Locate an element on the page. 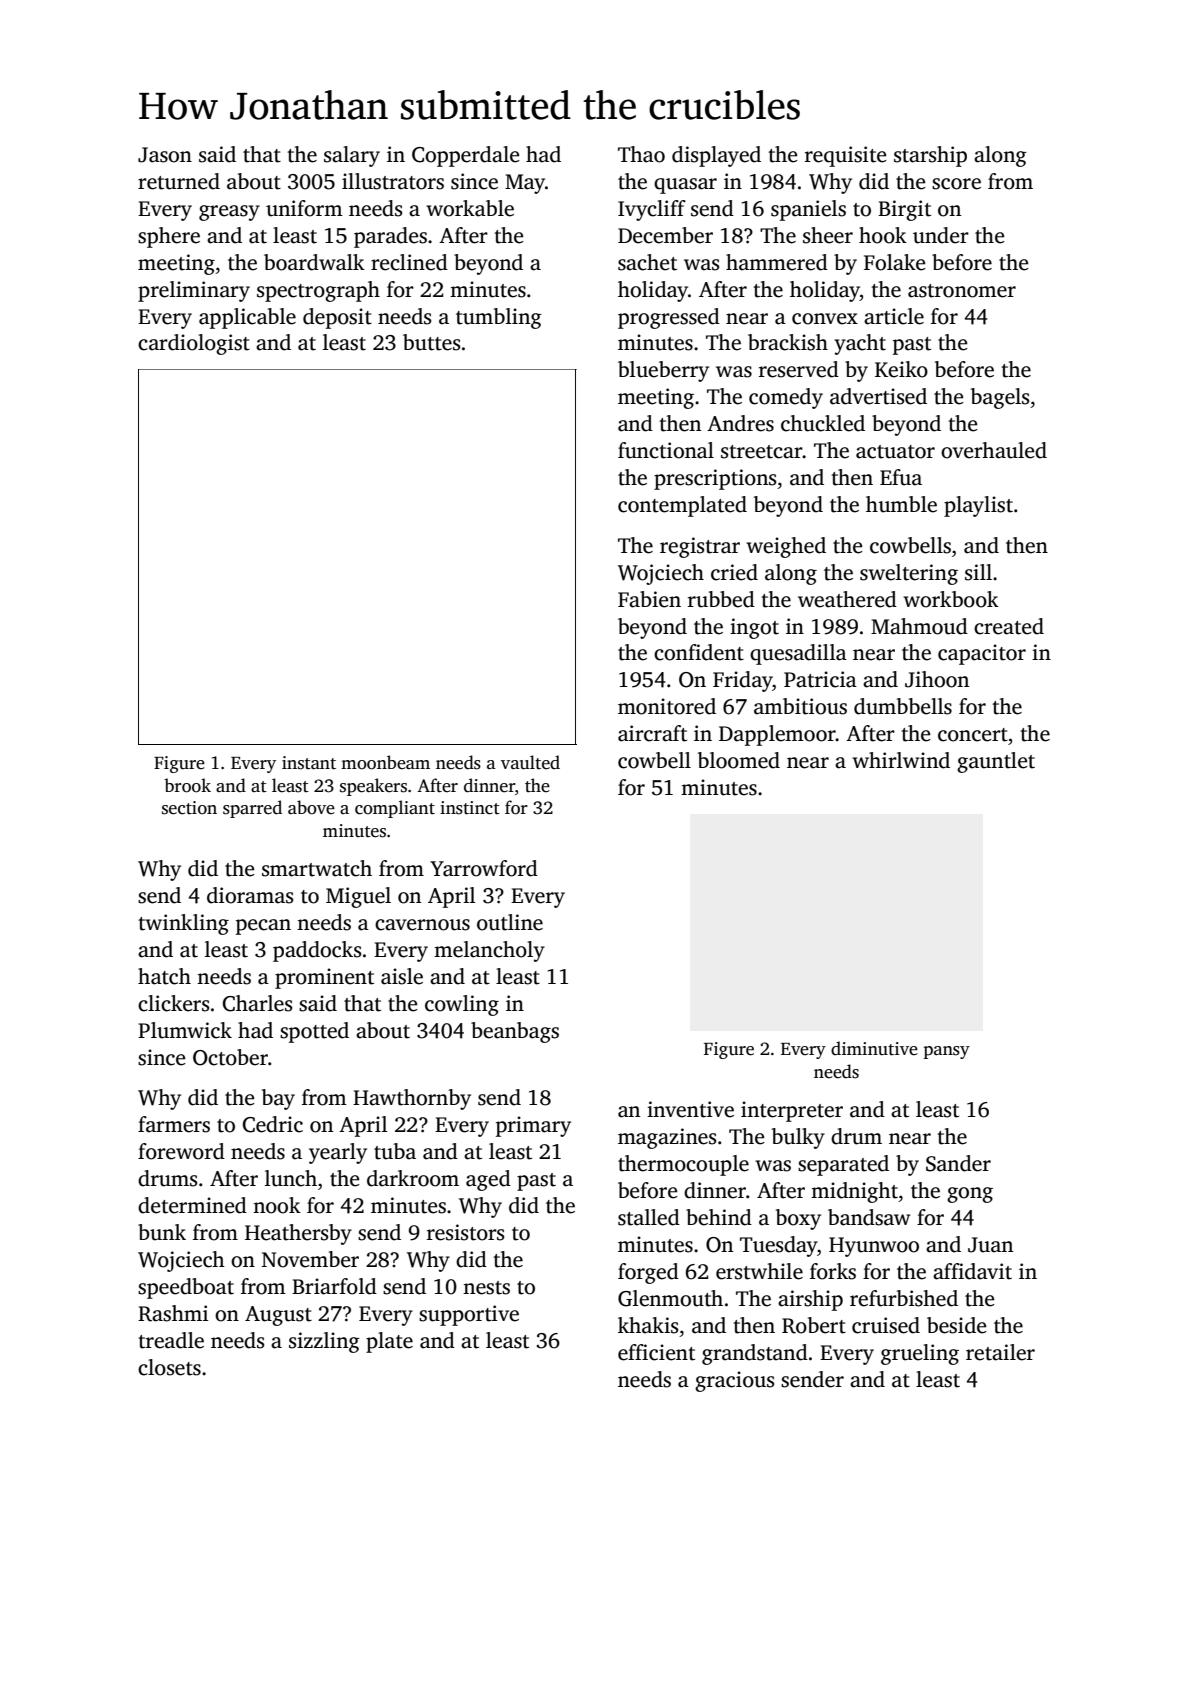 Image resolution: width=1194 pixels, height=1689 pixels. boardwalk is located at coordinates (314, 262).
